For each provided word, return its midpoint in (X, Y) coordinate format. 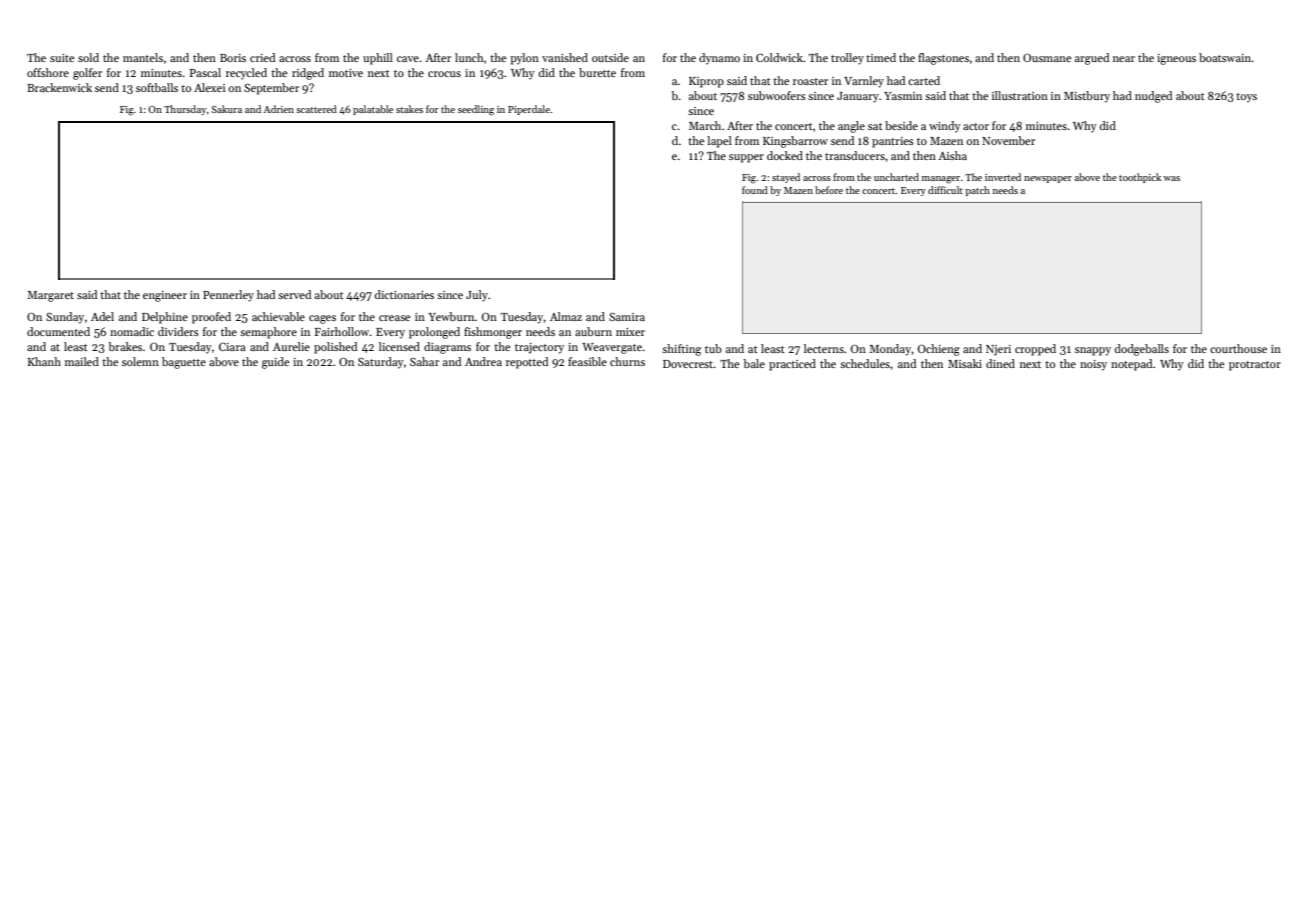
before (829, 190)
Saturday (381, 363)
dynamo (719, 59)
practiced (792, 365)
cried (262, 57)
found (755, 190)
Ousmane (1047, 57)
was (1171, 178)
